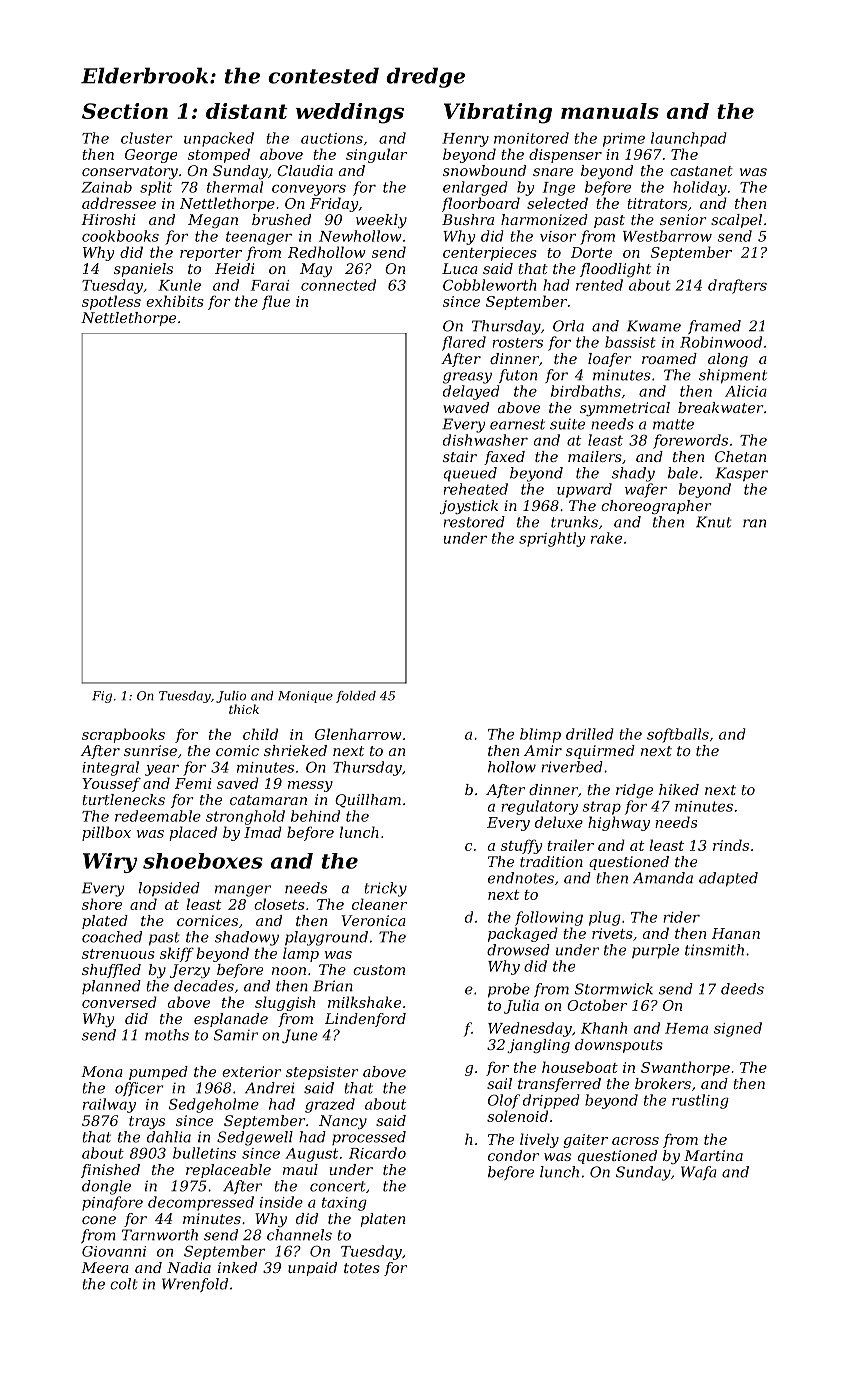 Image resolution: width=849 pixels, height=1400 pixels. What do you see at coordinates (231, 697) in the screenshot?
I see `Julio` at bounding box center [231, 697].
